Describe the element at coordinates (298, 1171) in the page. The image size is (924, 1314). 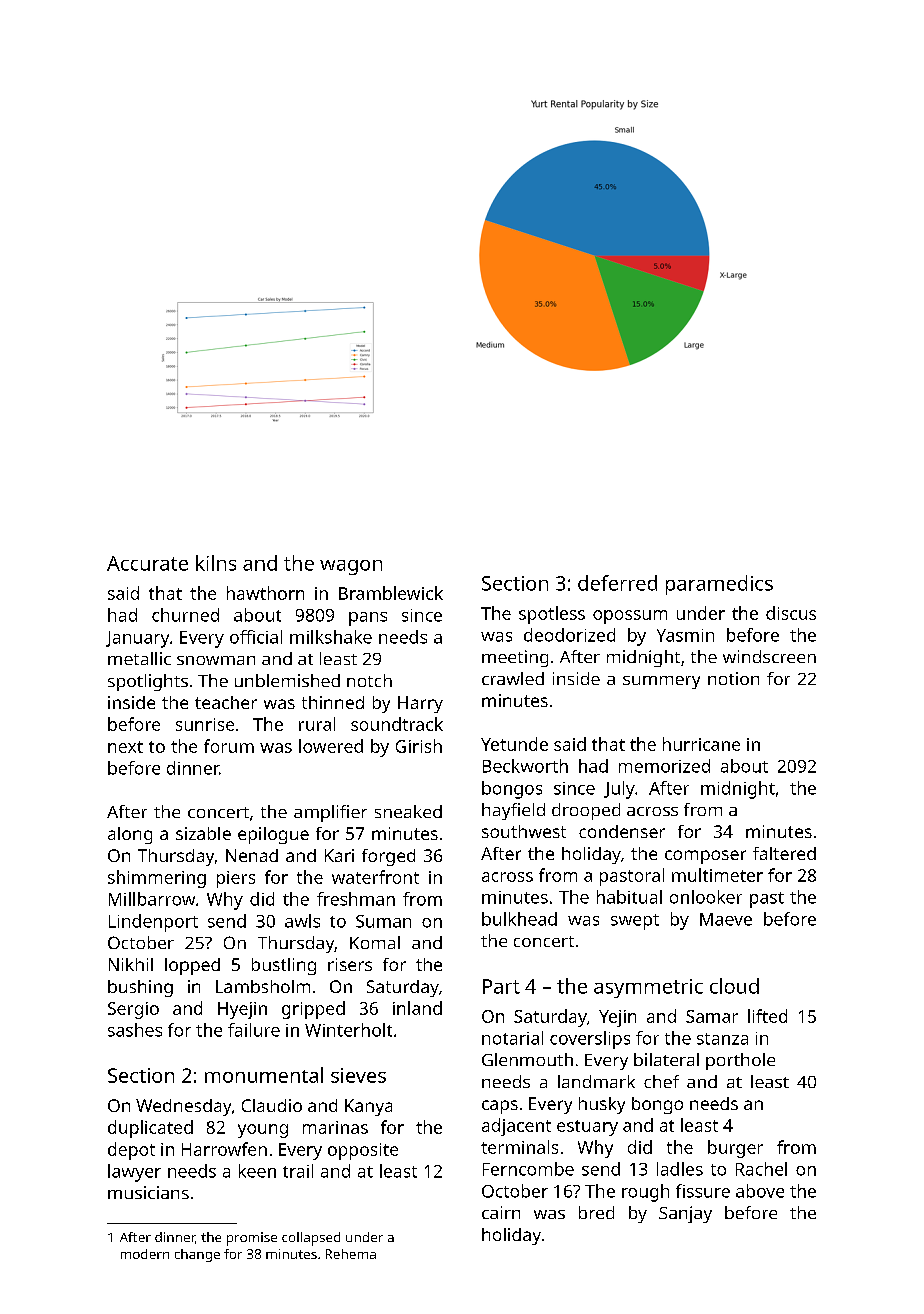
I see `trail` at that location.
